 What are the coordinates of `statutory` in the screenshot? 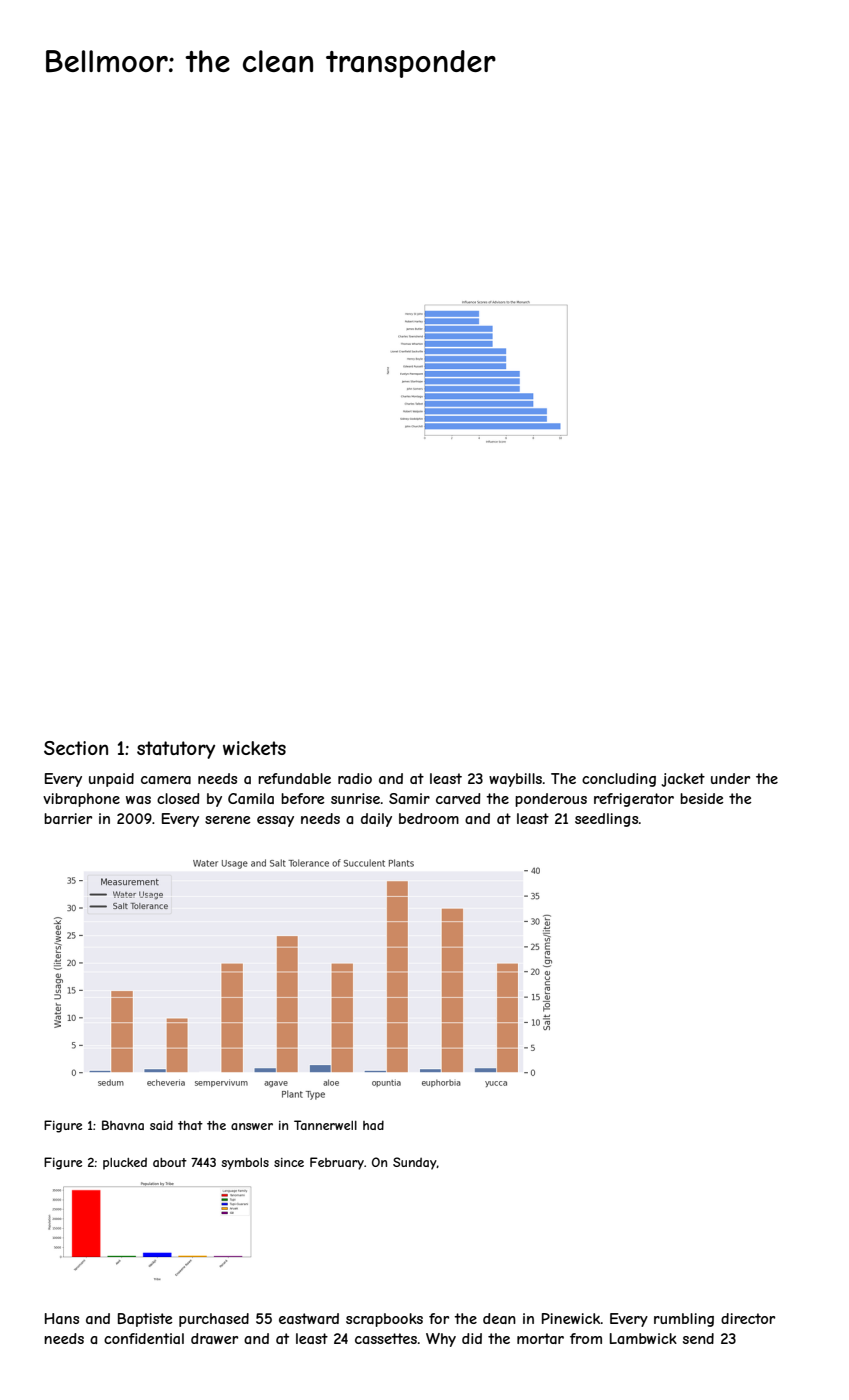 It's located at (176, 750).
